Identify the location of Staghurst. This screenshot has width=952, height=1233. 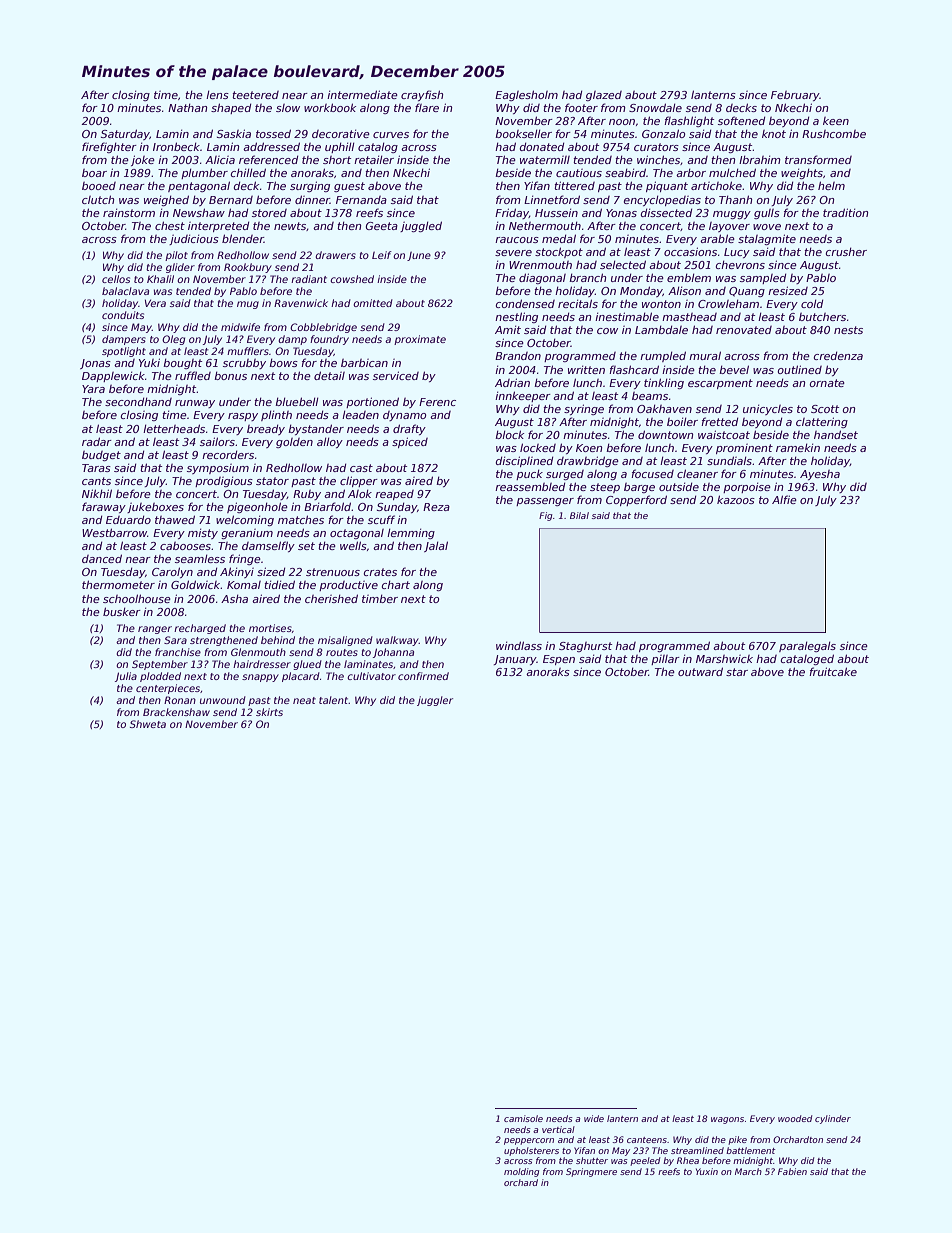
(585, 647).
